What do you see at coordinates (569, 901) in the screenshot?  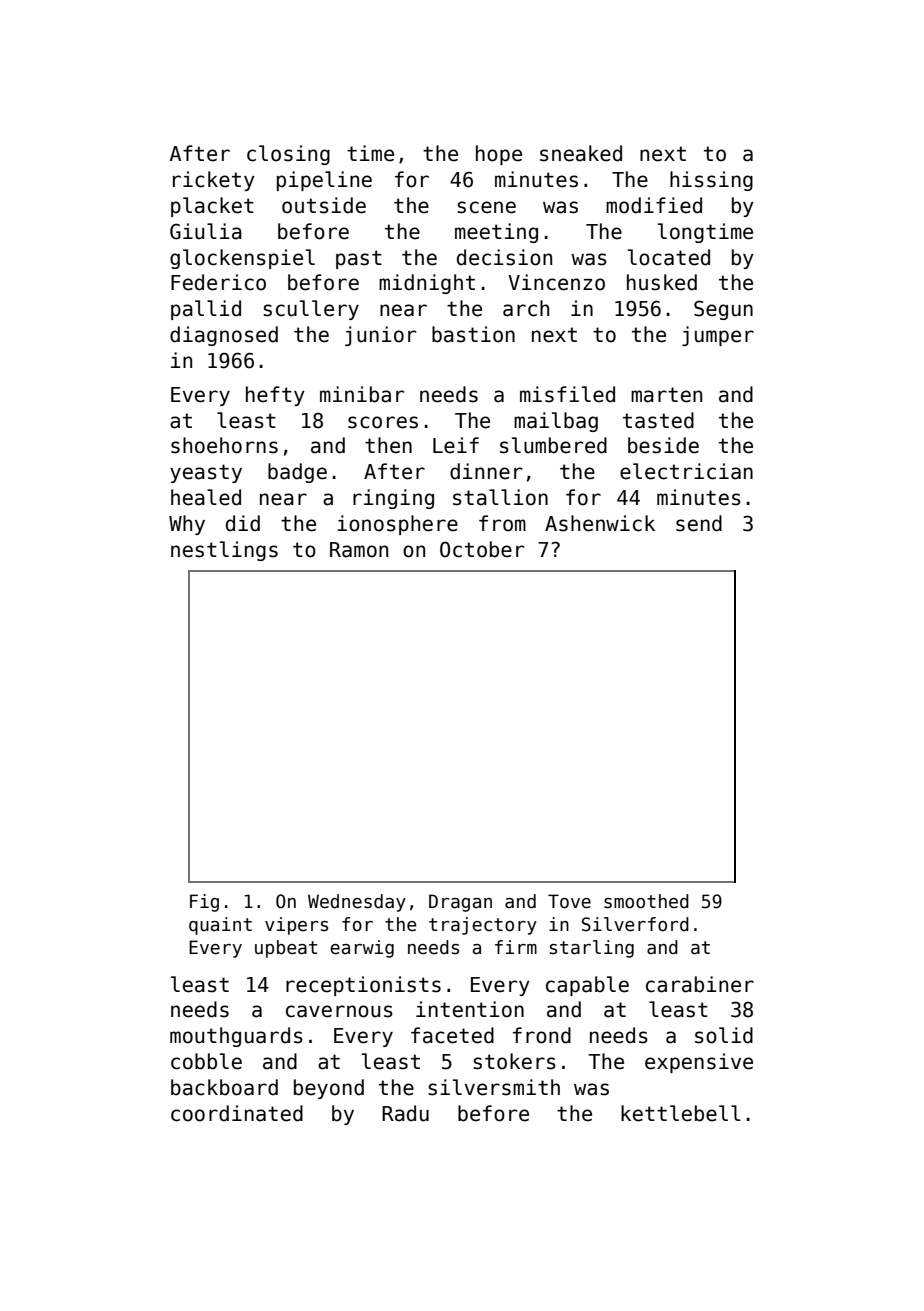 I see `Tove` at bounding box center [569, 901].
